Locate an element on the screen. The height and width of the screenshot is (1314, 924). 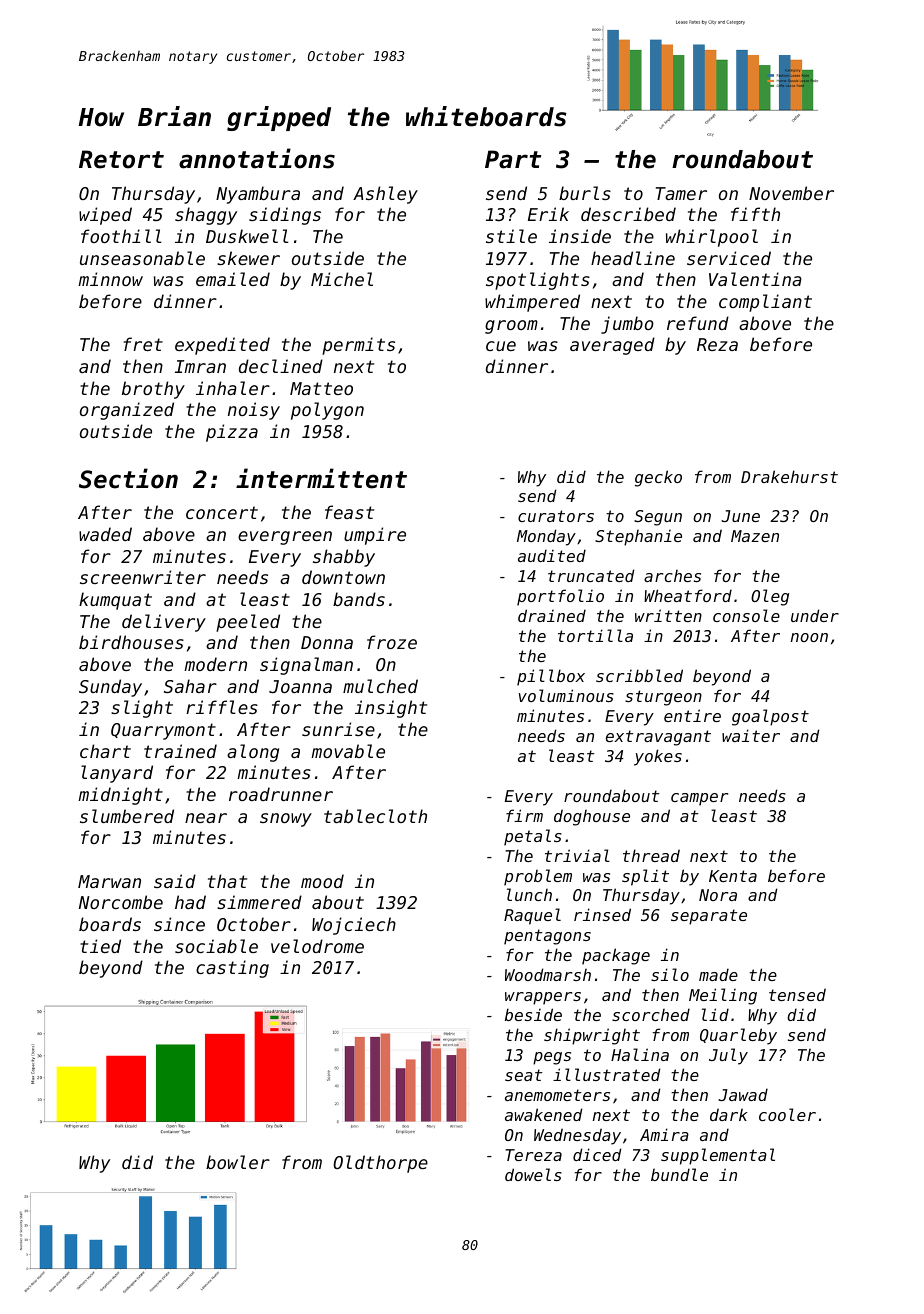
cue is located at coordinates (501, 346).
